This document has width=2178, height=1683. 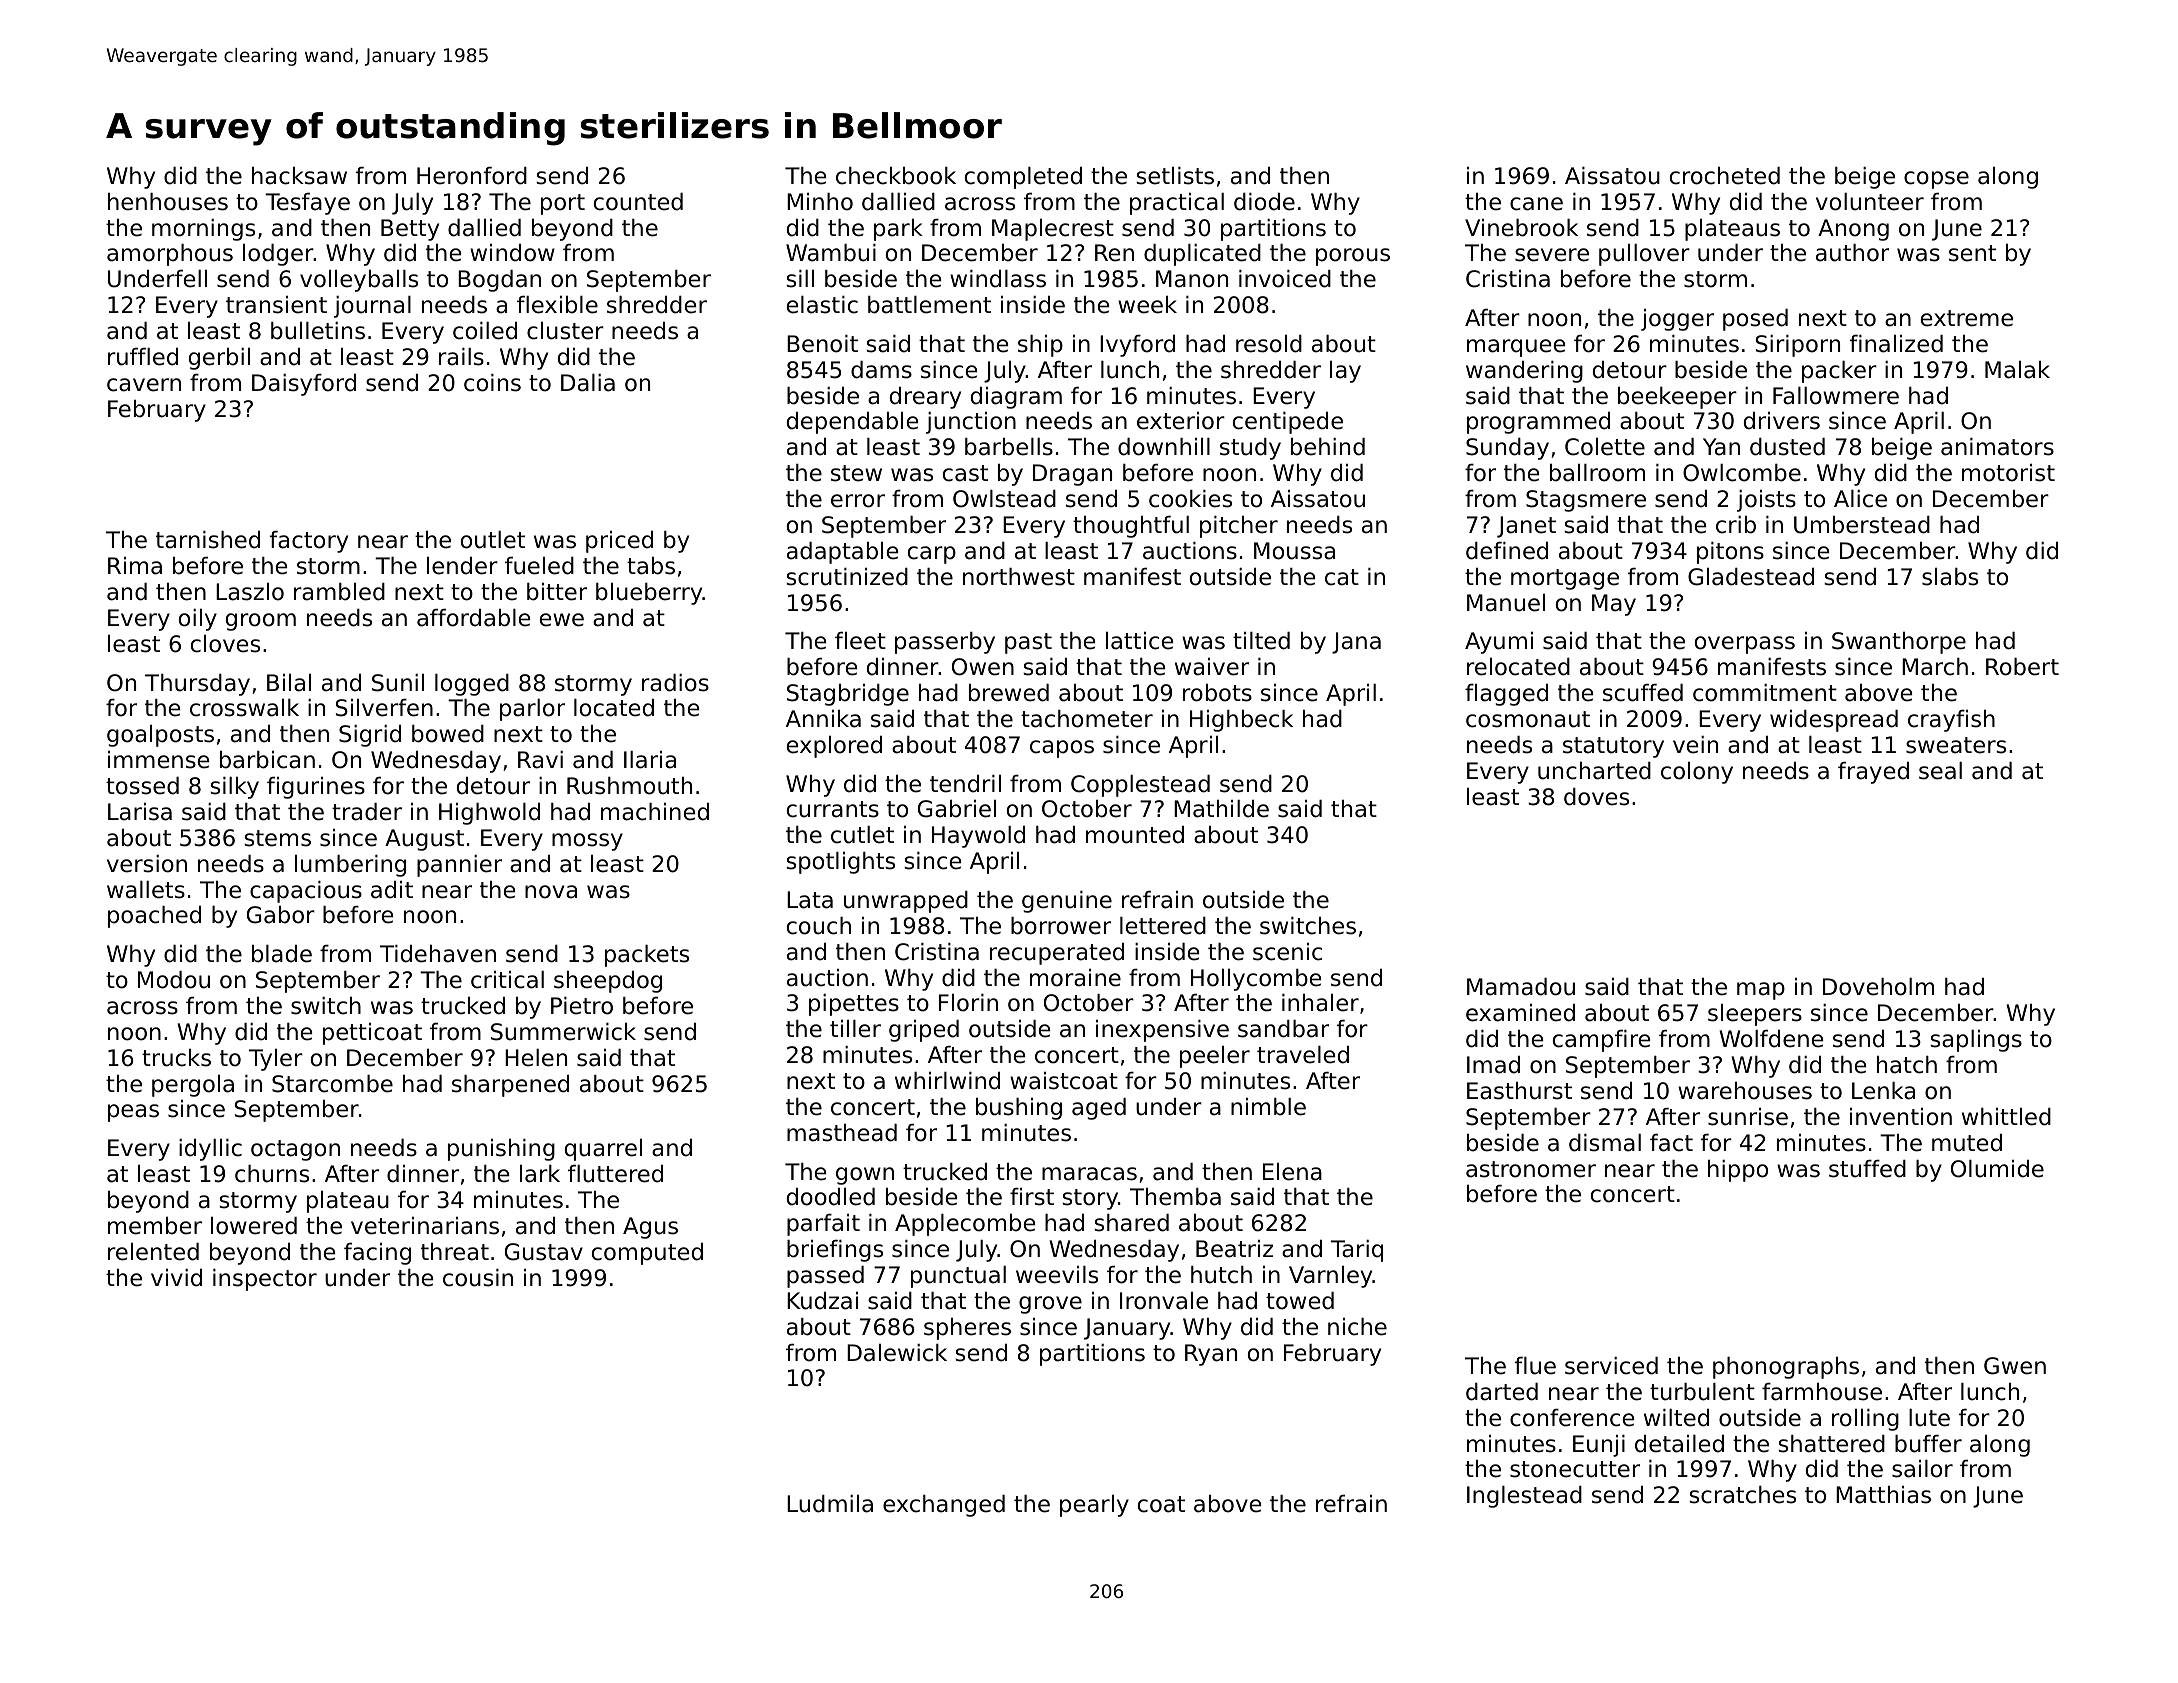 What do you see at coordinates (1139, 641) in the document?
I see `lattice` at bounding box center [1139, 641].
